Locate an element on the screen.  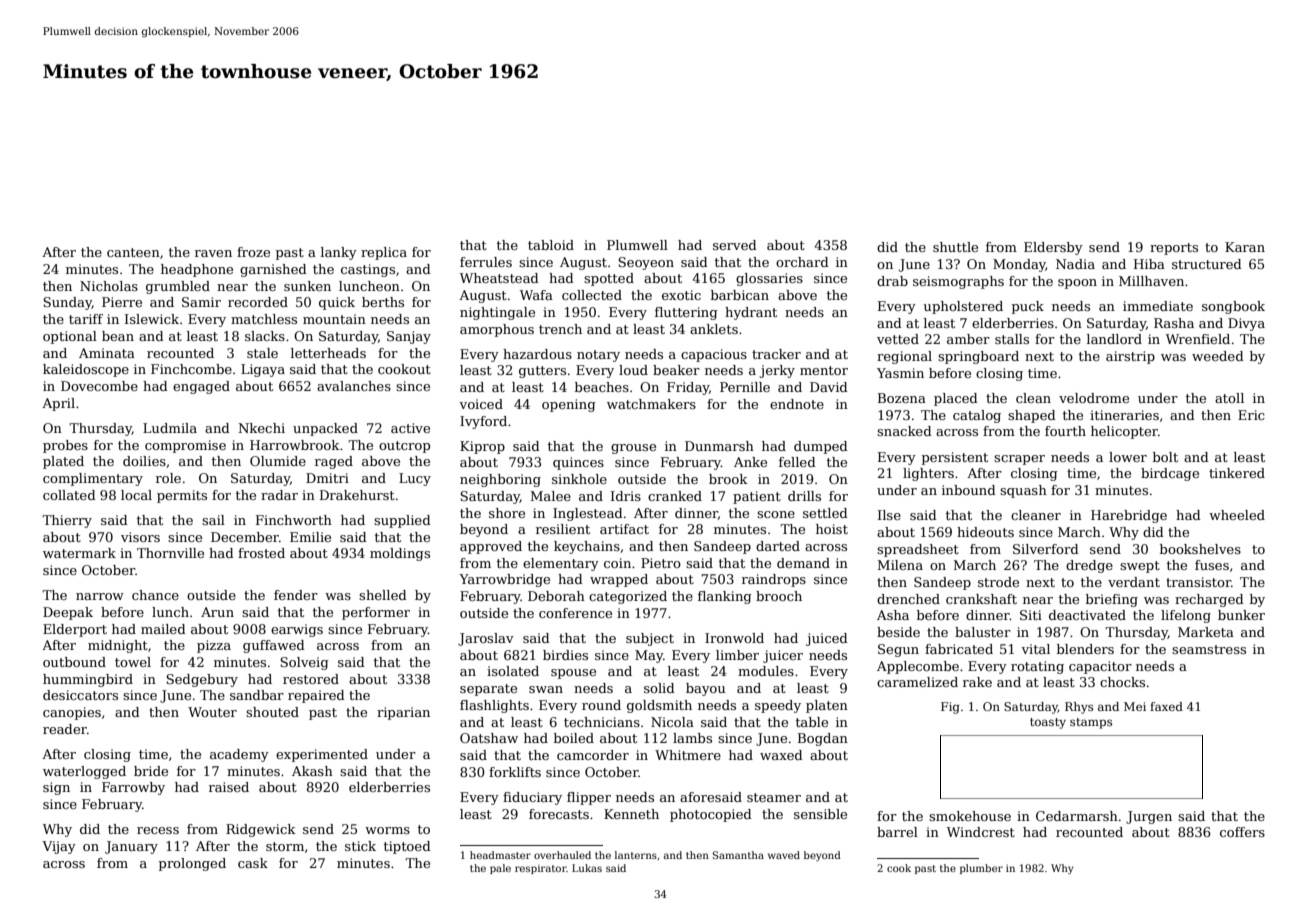
cask is located at coordinates (253, 863).
